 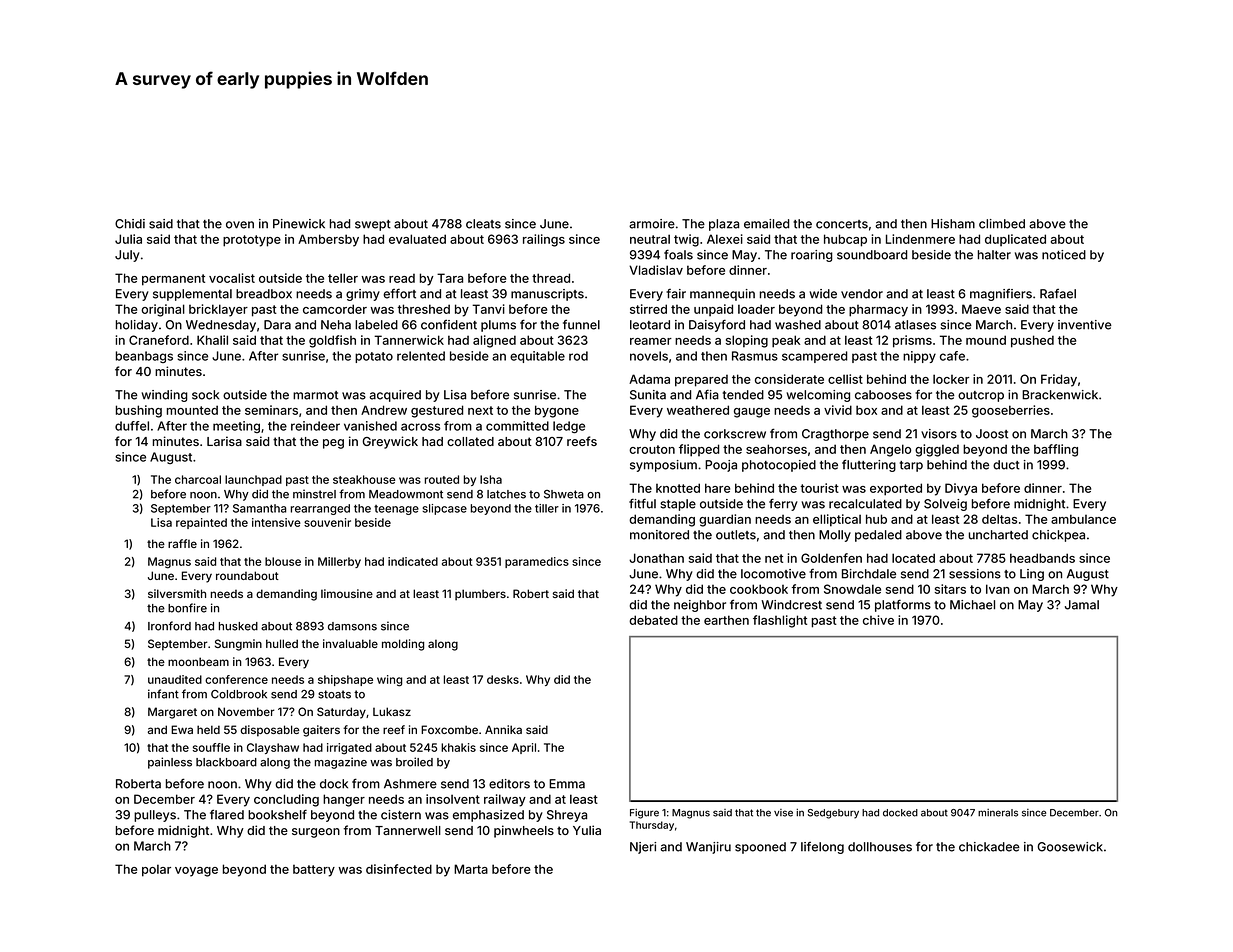 I want to click on pushed, so click(x=1032, y=341).
